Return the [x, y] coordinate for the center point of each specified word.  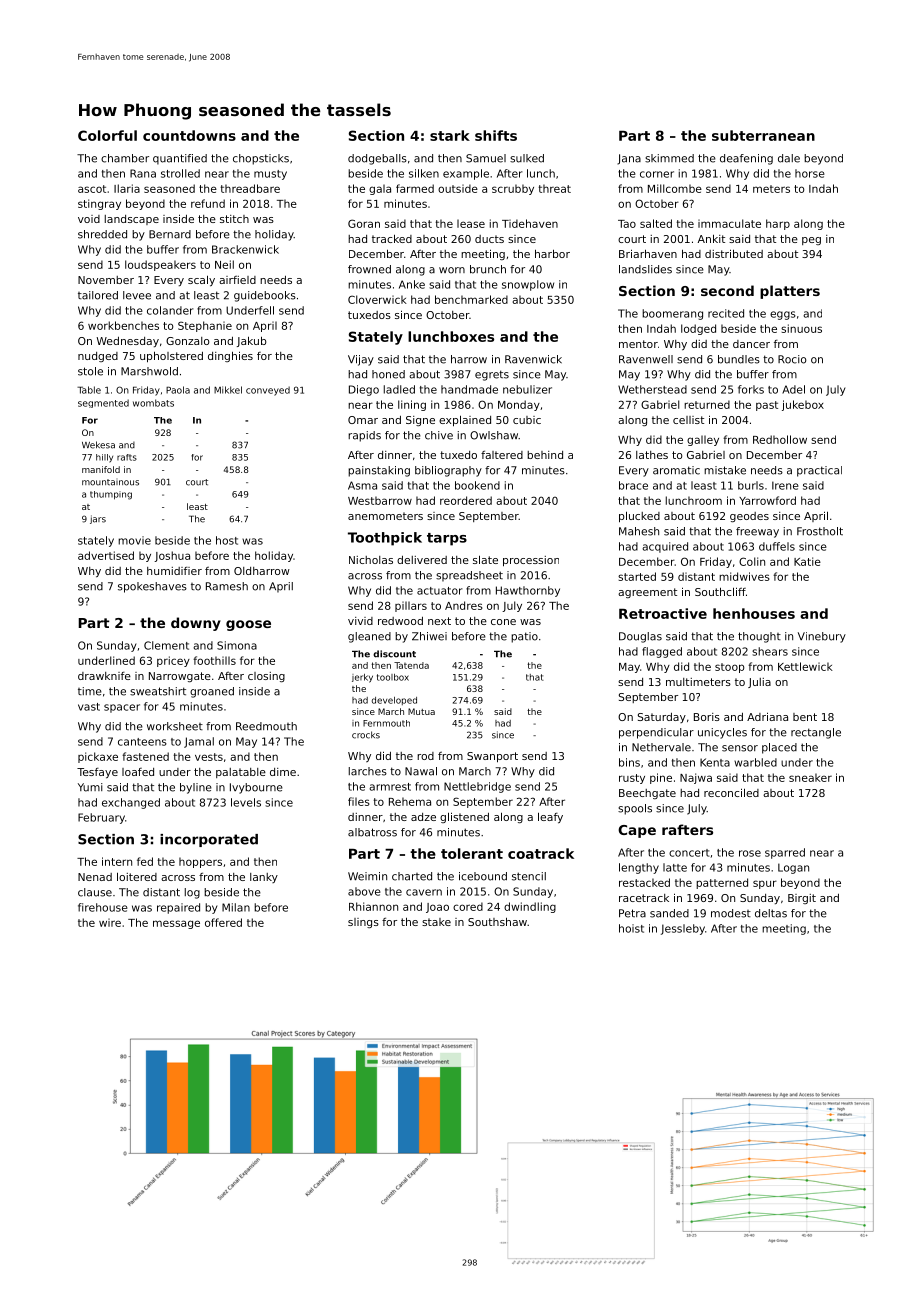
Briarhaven [648, 253]
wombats [153, 403]
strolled [180, 173]
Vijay [361, 360]
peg [811, 241]
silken [424, 173]
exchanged [131, 803]
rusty [632, 779]
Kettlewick [805, 666]
